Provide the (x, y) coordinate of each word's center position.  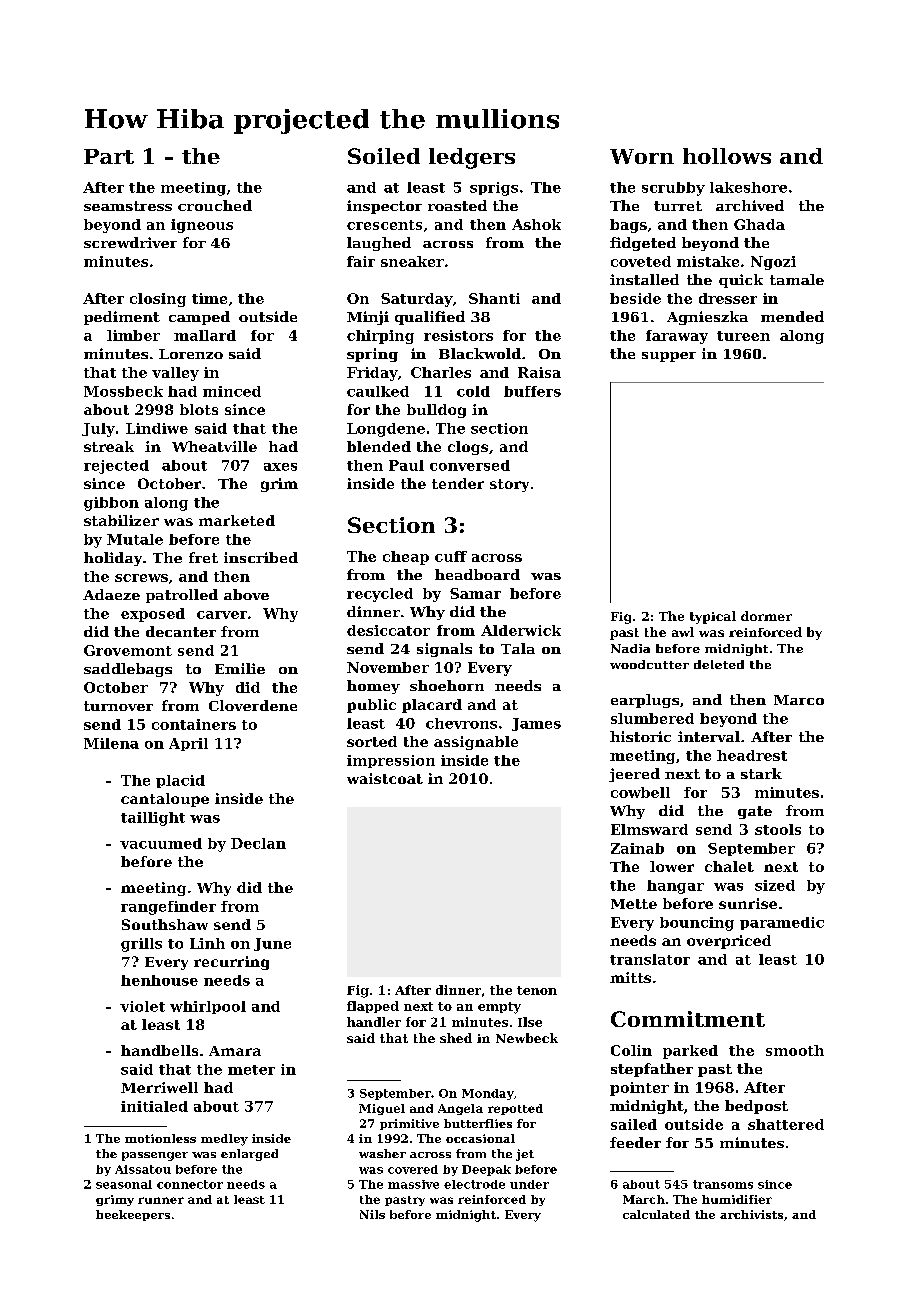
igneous (202, 226)
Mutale (135, 539)
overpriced (729, 942)
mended (792, 316)
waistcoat (385, 778)
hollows (727, 156)
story (509, 485)
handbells (159, 1050)
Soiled (384, 156)
